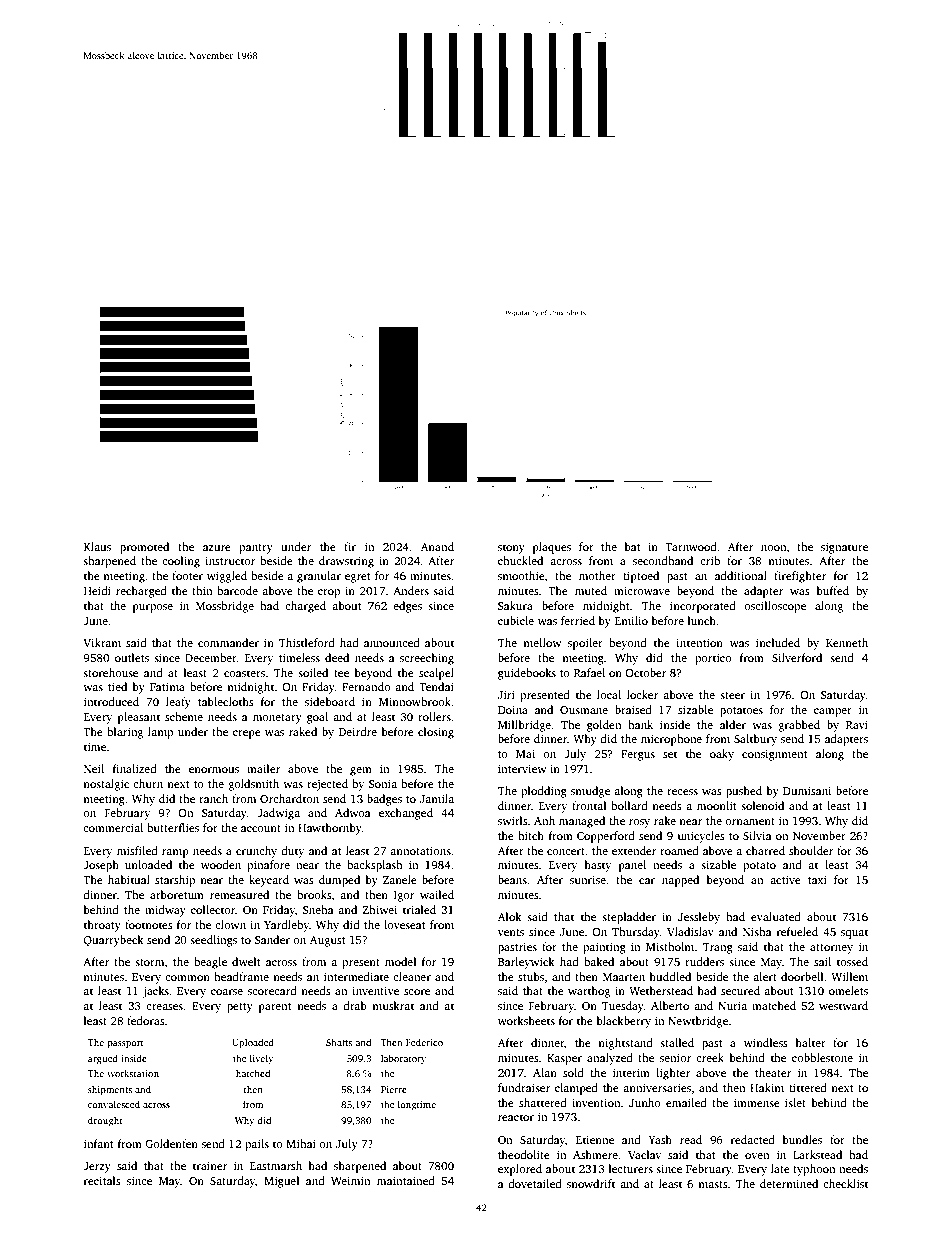  I want to click on Fatima, so click(167, 686).
